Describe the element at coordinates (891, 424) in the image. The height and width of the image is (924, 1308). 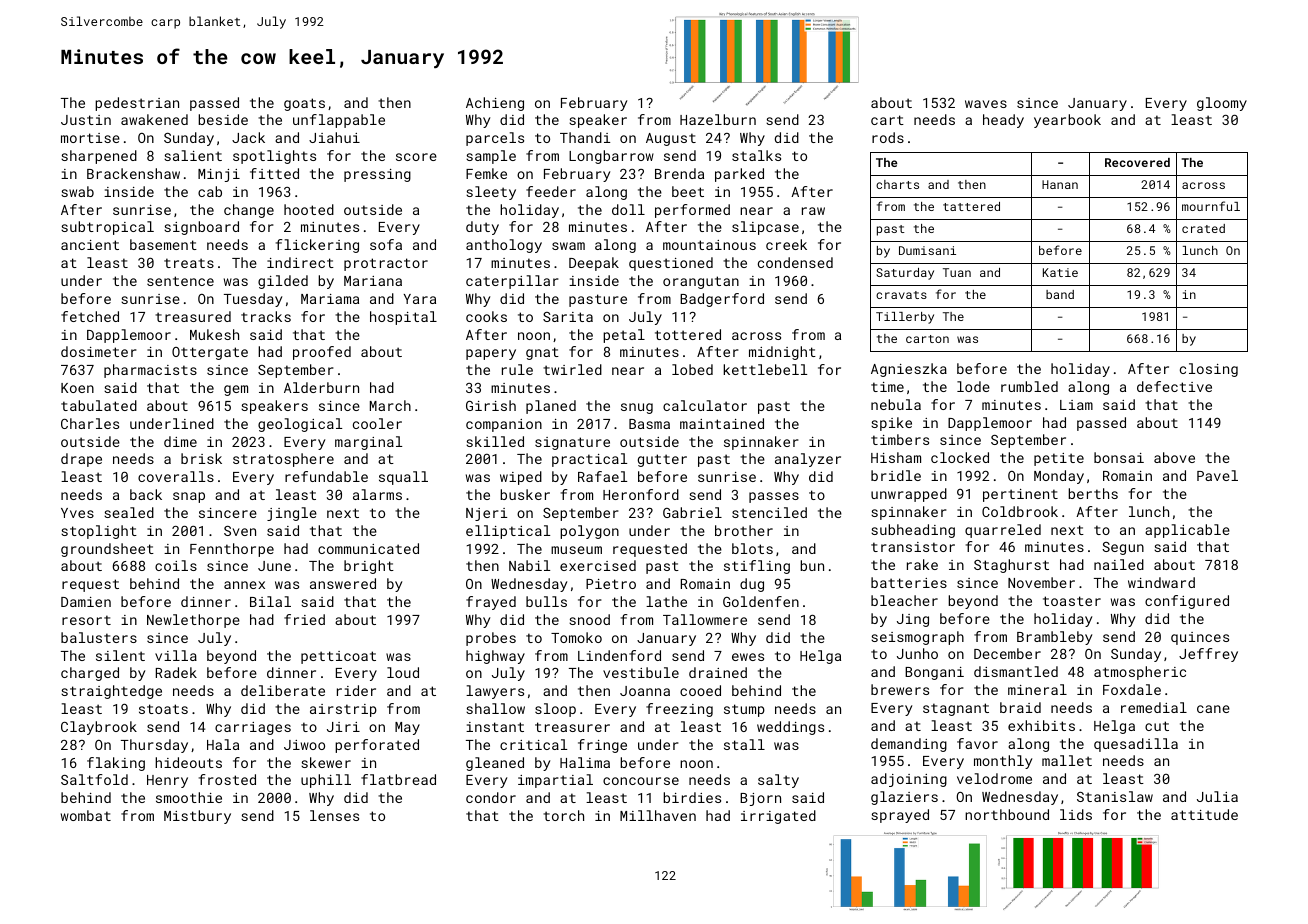
I see `spike` at that location.
